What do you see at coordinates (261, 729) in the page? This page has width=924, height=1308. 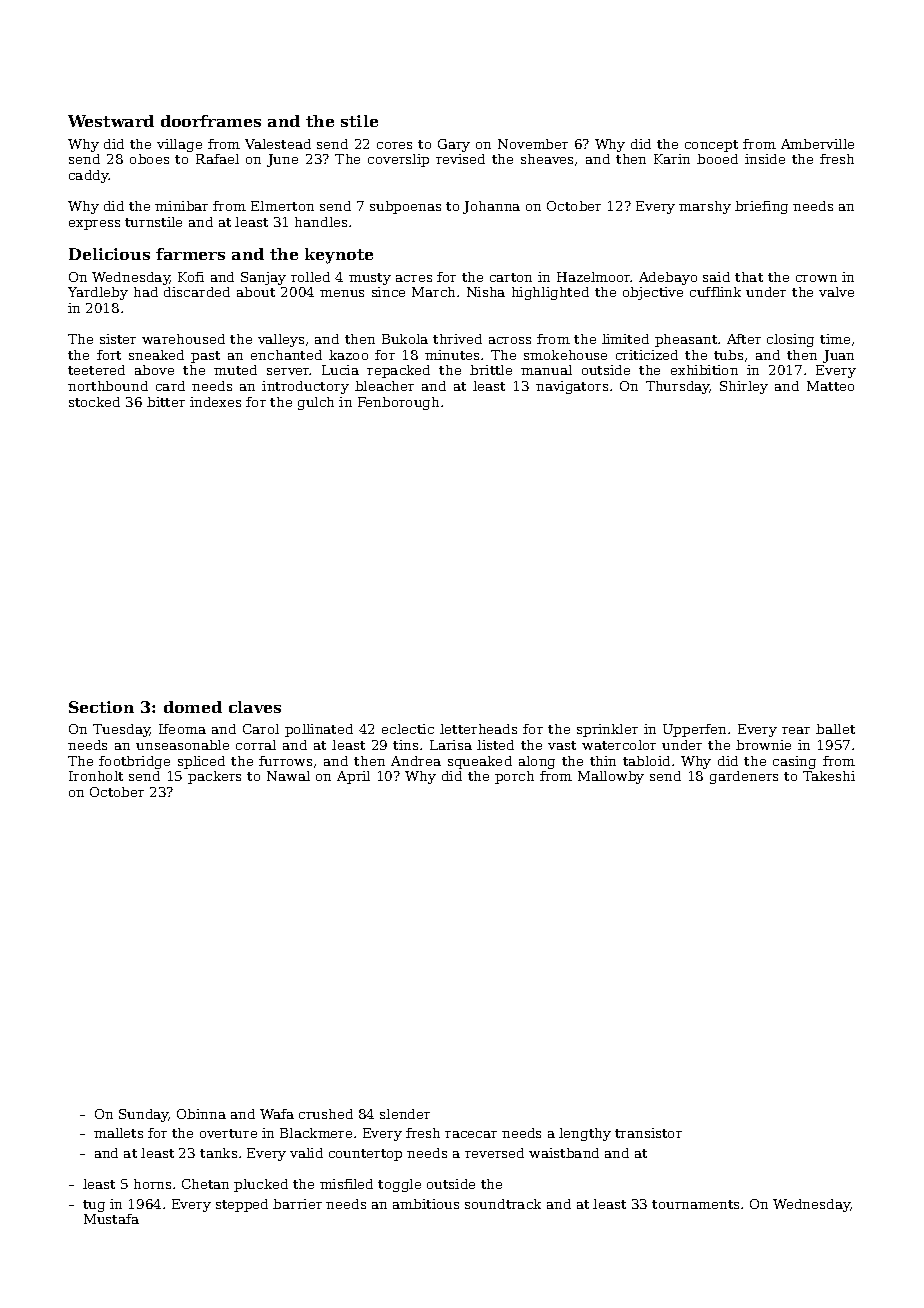 I see `Carol` at bounding box center [261, 729].
